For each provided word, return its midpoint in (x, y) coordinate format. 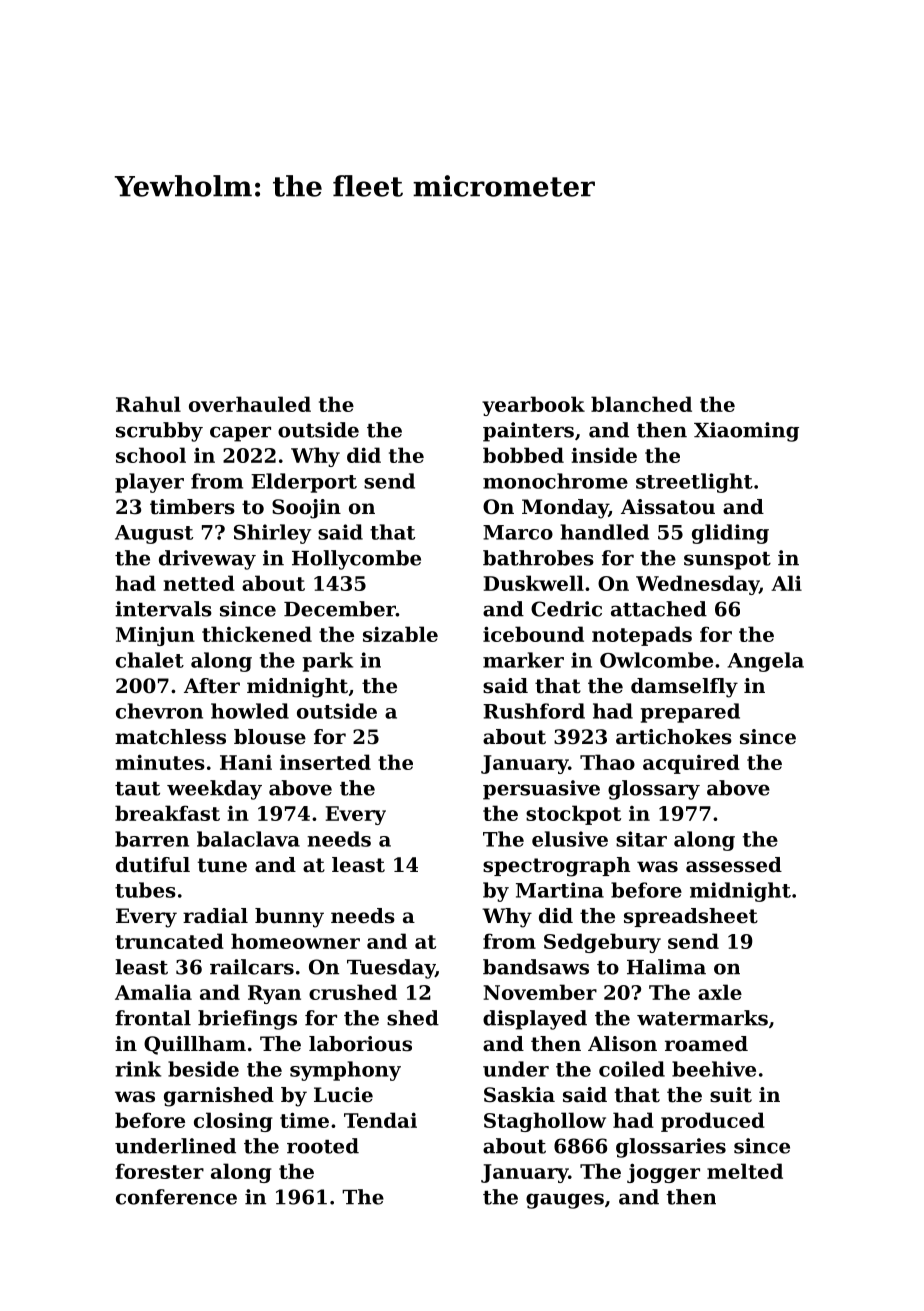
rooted (323, 1146)
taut (137, 789)
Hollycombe (356, 560)
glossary (654, 790)
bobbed (523, 455)
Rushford (534, 711)
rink (138, 1069)
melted (745, 1171)
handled (605, 532)
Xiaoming (746, 432)
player (149, 483)
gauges (565, 1201)
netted (199, 583)
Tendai (380, 1120)
